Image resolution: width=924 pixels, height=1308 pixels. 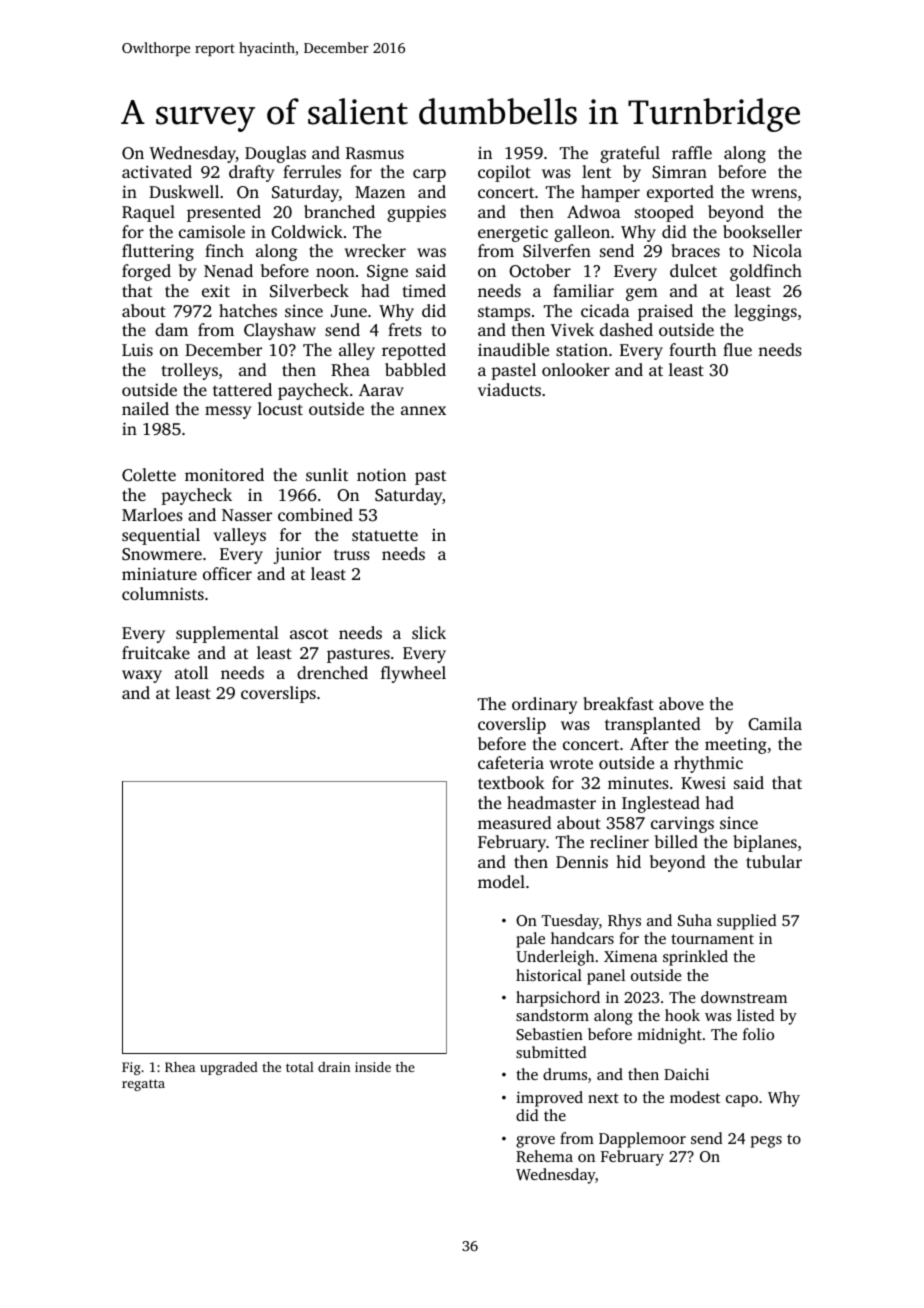 I want to click on Dapplemoor, so click(x=642, y=1140).
